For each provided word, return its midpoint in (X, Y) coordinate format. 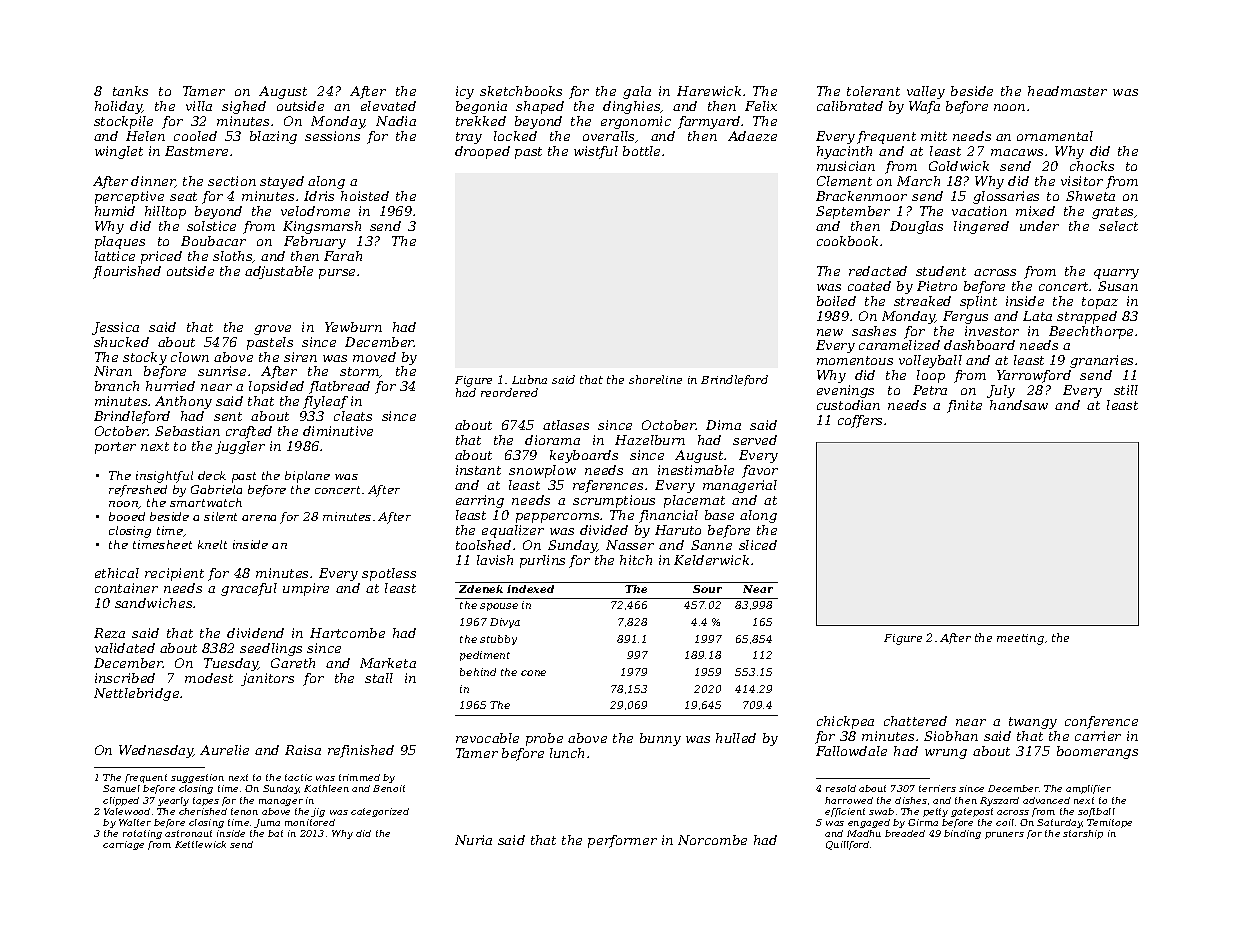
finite (964, 406)
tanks (130, 91)
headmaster (1067, 91)
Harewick (709, 91)
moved (374, 357)
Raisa (303, 750)
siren (300, 357)
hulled (736, 738)
